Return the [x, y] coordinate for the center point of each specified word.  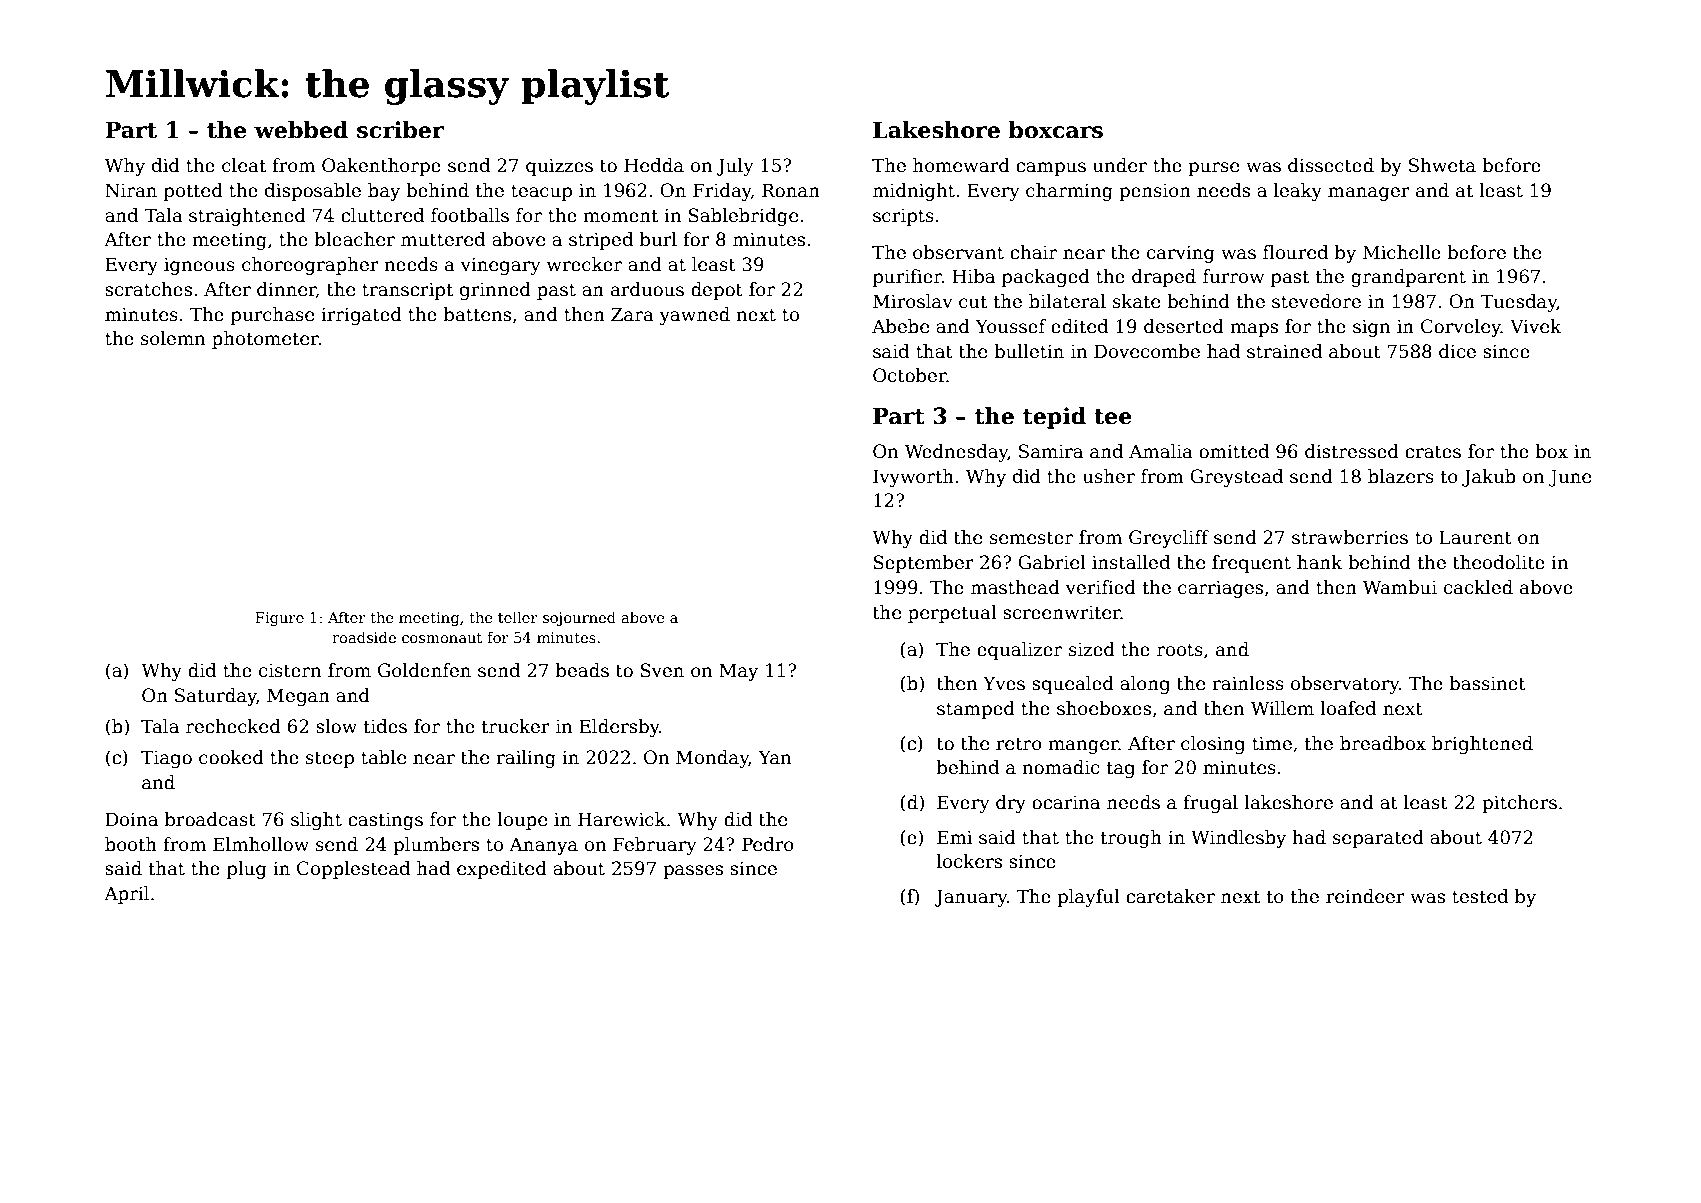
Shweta [1442, 165]
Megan [298, 697]
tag [1121, 770]
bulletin [1029, 351]
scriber [400, 130]
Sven [662, 670]
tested [1480, 896]
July [735, 167]
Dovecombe [1147, 351]
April [126, 895]
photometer [265, 340]
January [970, 898]
